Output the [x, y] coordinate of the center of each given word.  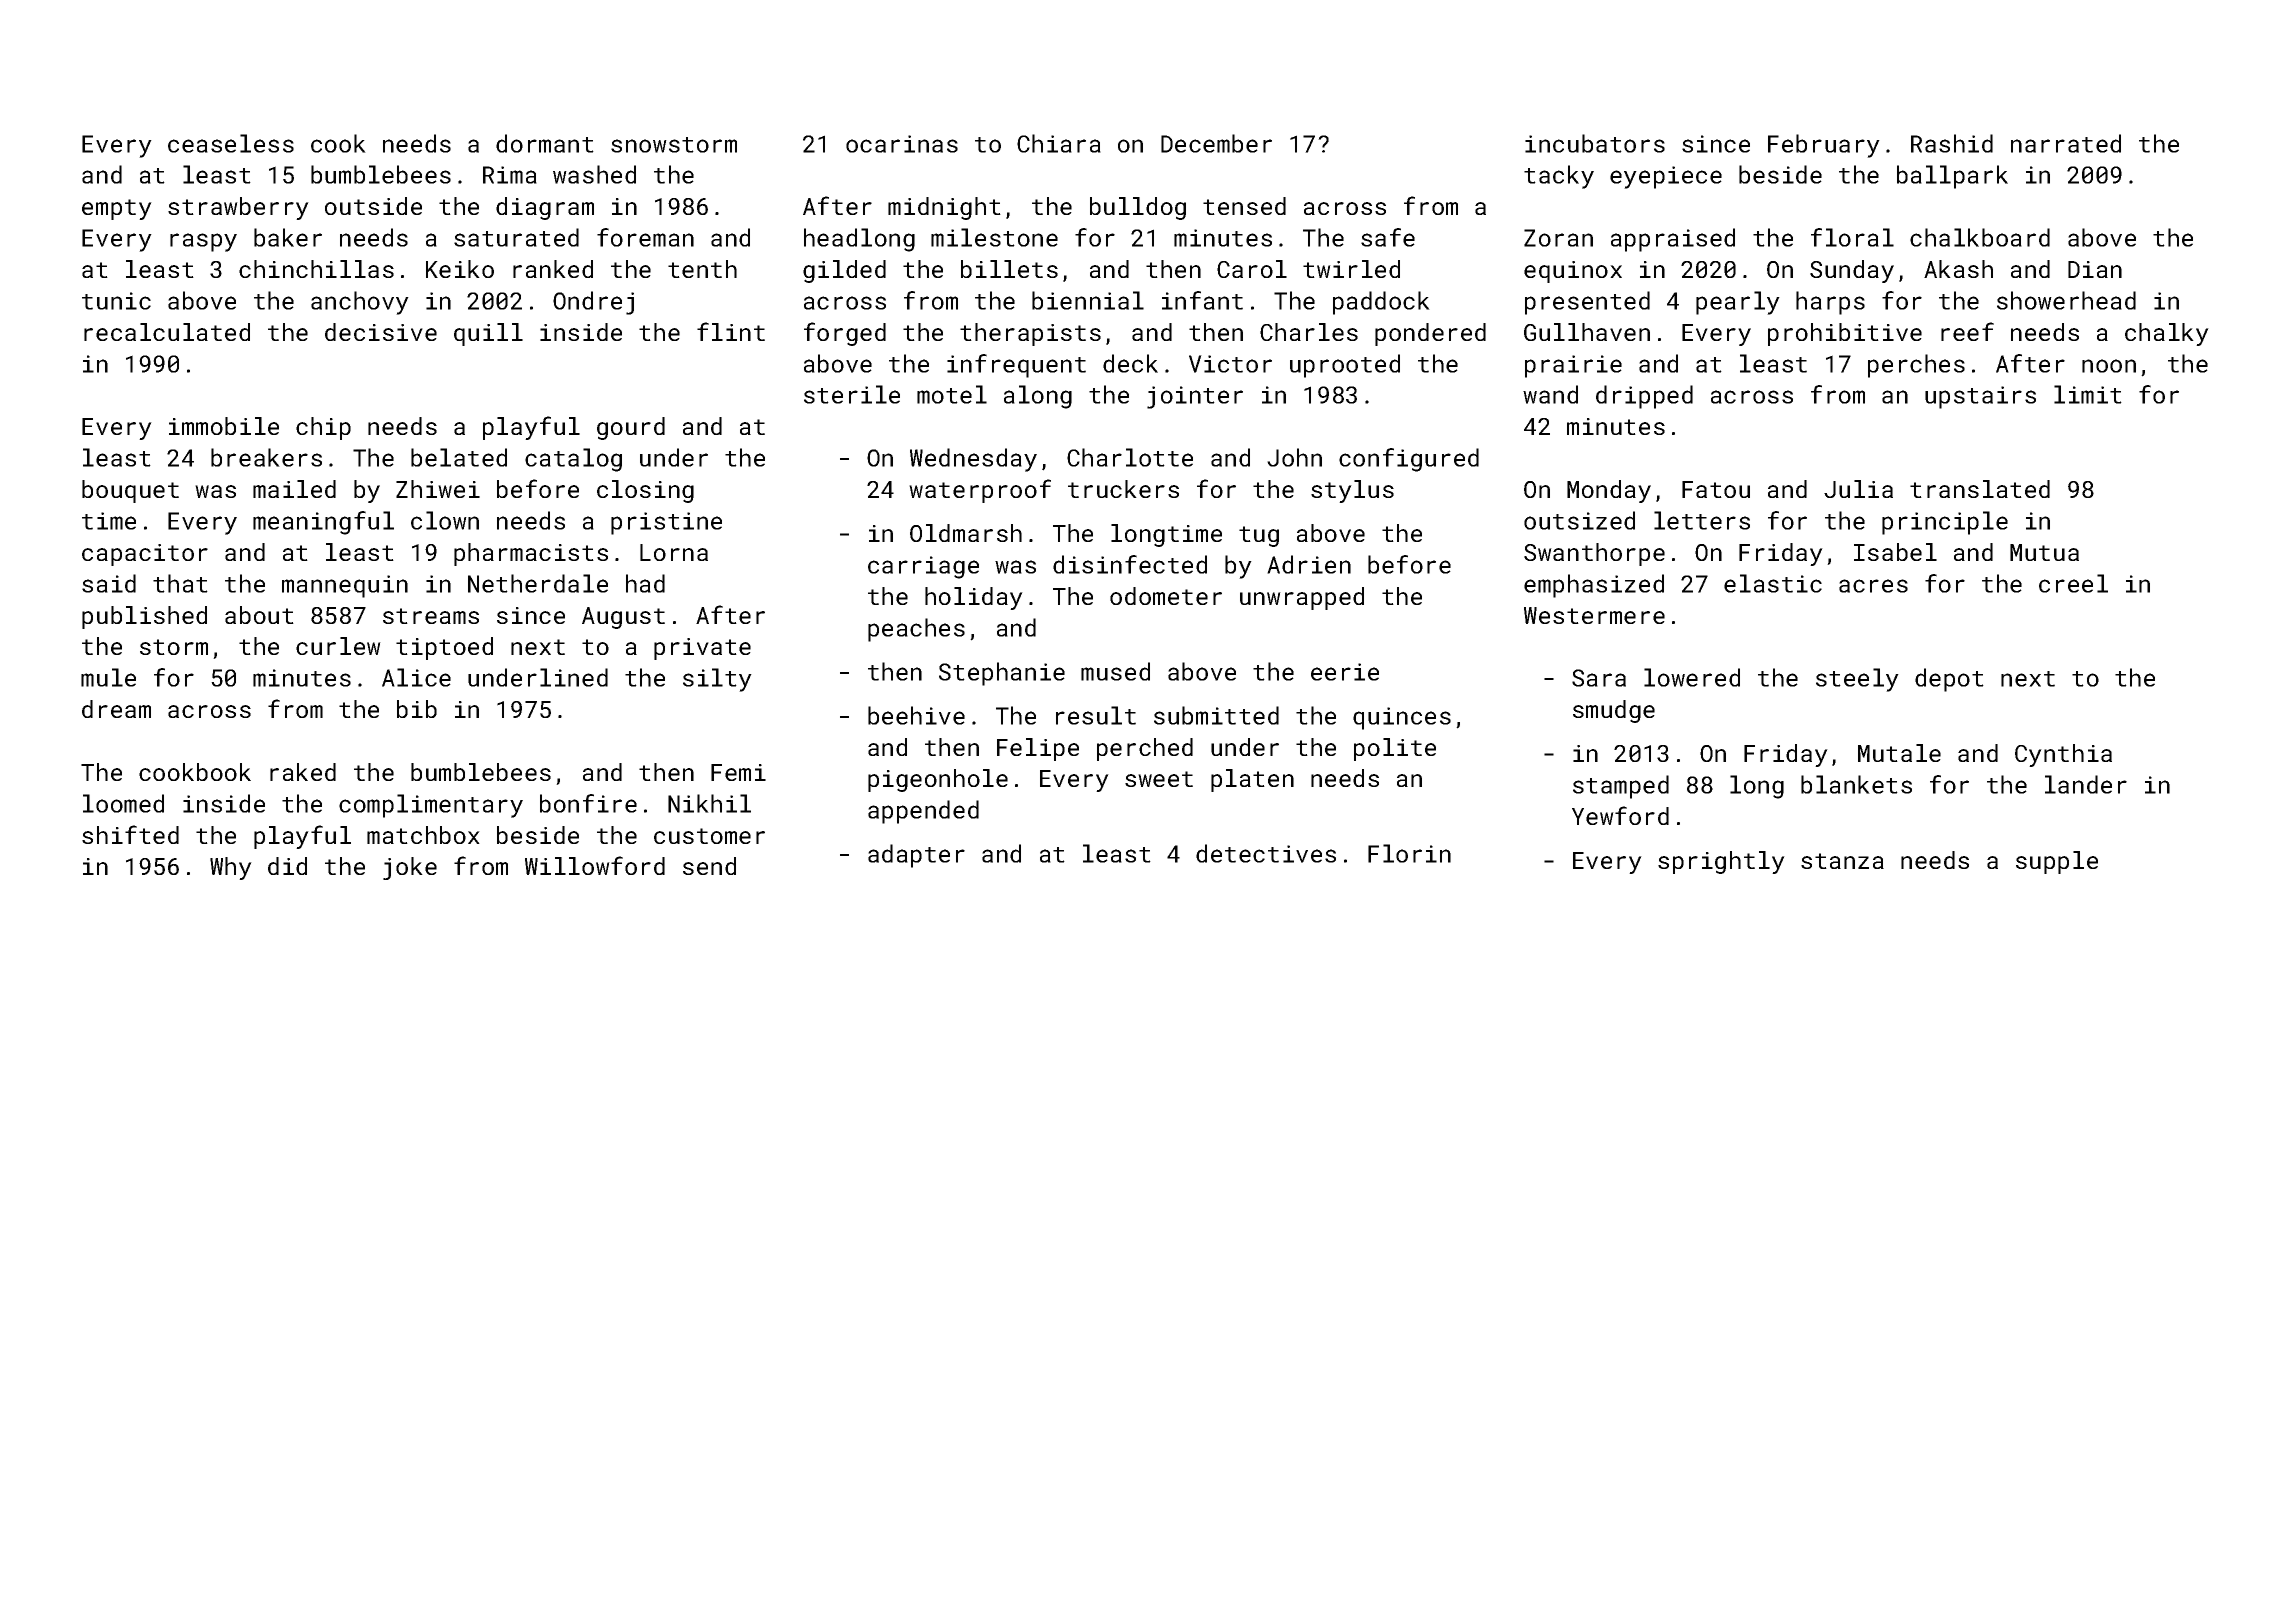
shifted [130, 834]
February [1824, 146]
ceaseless [231, 143]
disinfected [1130, 564]
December [1216, 143]
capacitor [145, 555]
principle [1945, 523]
